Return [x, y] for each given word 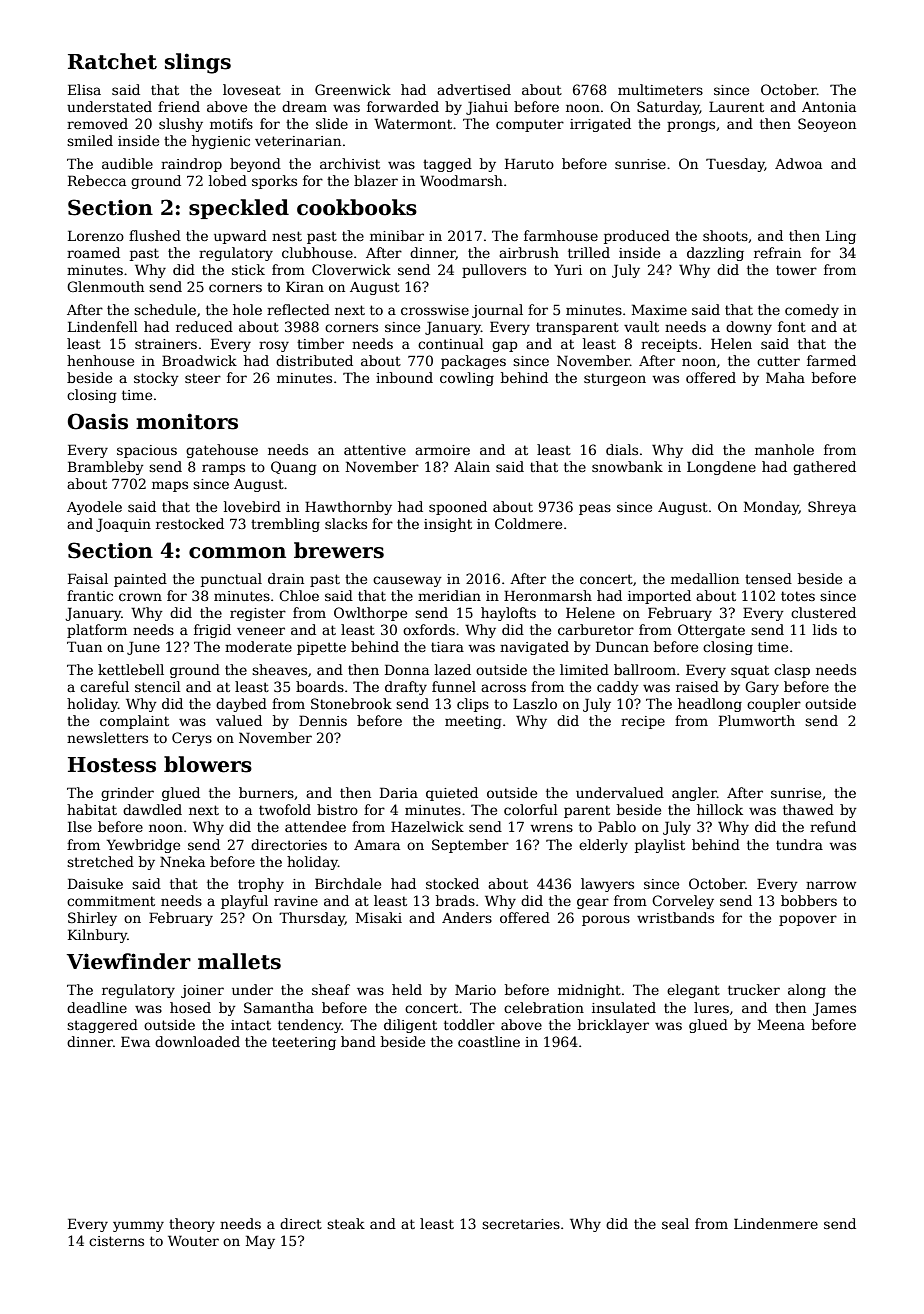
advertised [474, 89]
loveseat [252, 89]
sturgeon [615, 379]
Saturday [668, 108]
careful [104, 686]
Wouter [193, 1240]
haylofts [508, 614]
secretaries [521, 1224]
